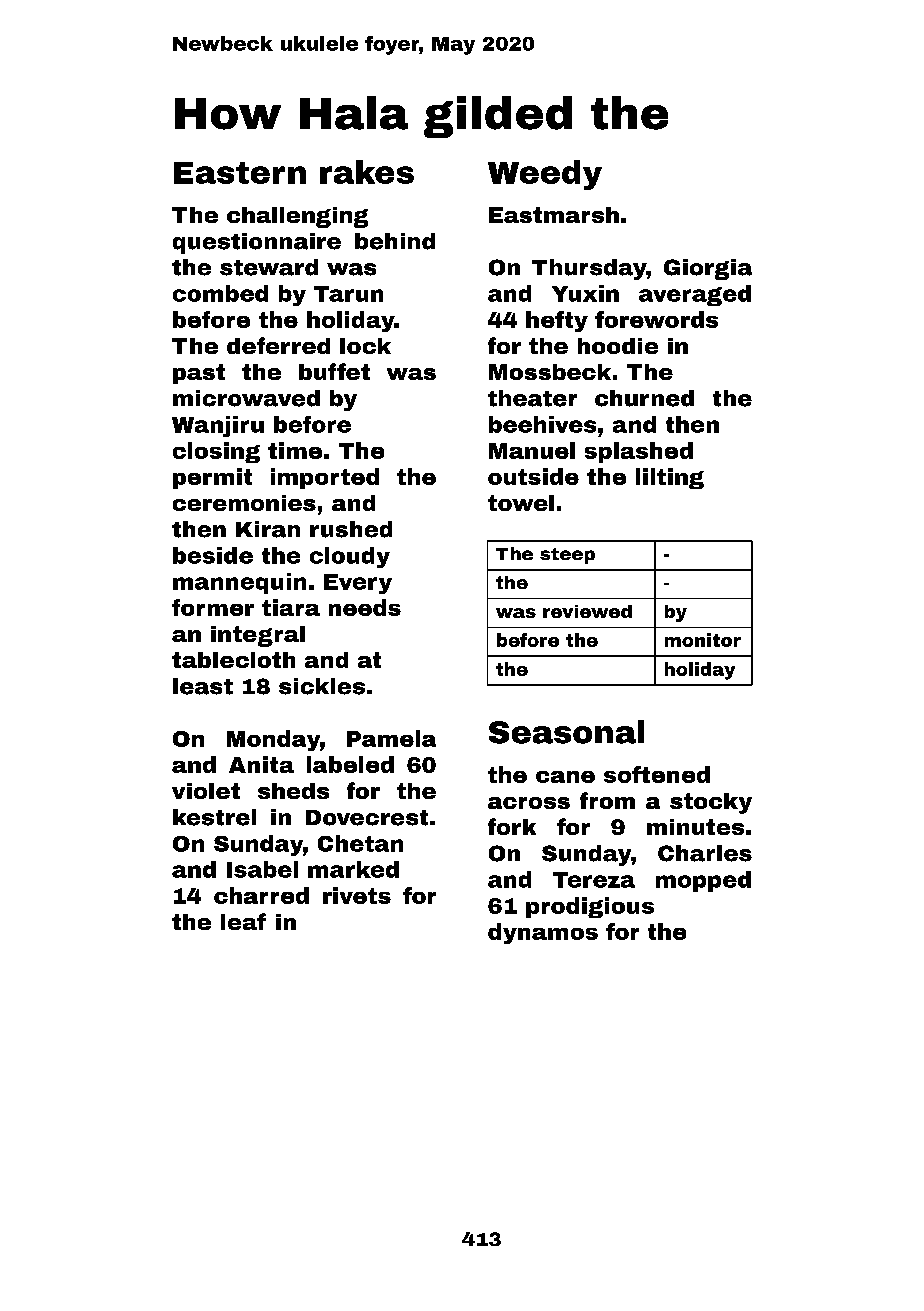  I want to click on Giorgia, so click(708, 269).
